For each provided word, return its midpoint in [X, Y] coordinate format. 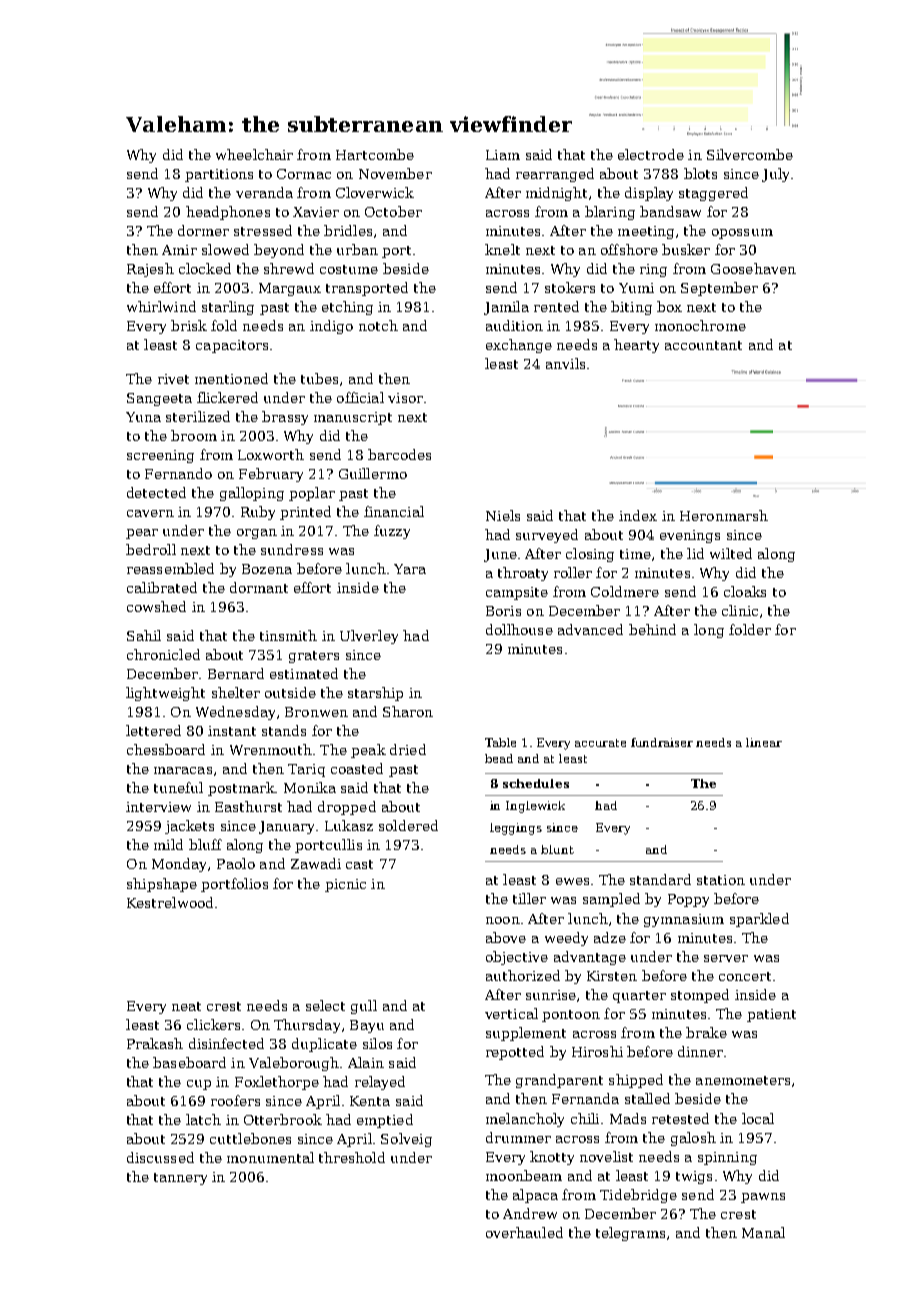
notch [378, 325]
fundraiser [662, 742]
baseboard [189, 1062]
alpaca [535, 1196]
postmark [241, 789]
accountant [703, 345]
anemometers [743, 1080]
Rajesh [150, 270]
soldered [408, 825]
